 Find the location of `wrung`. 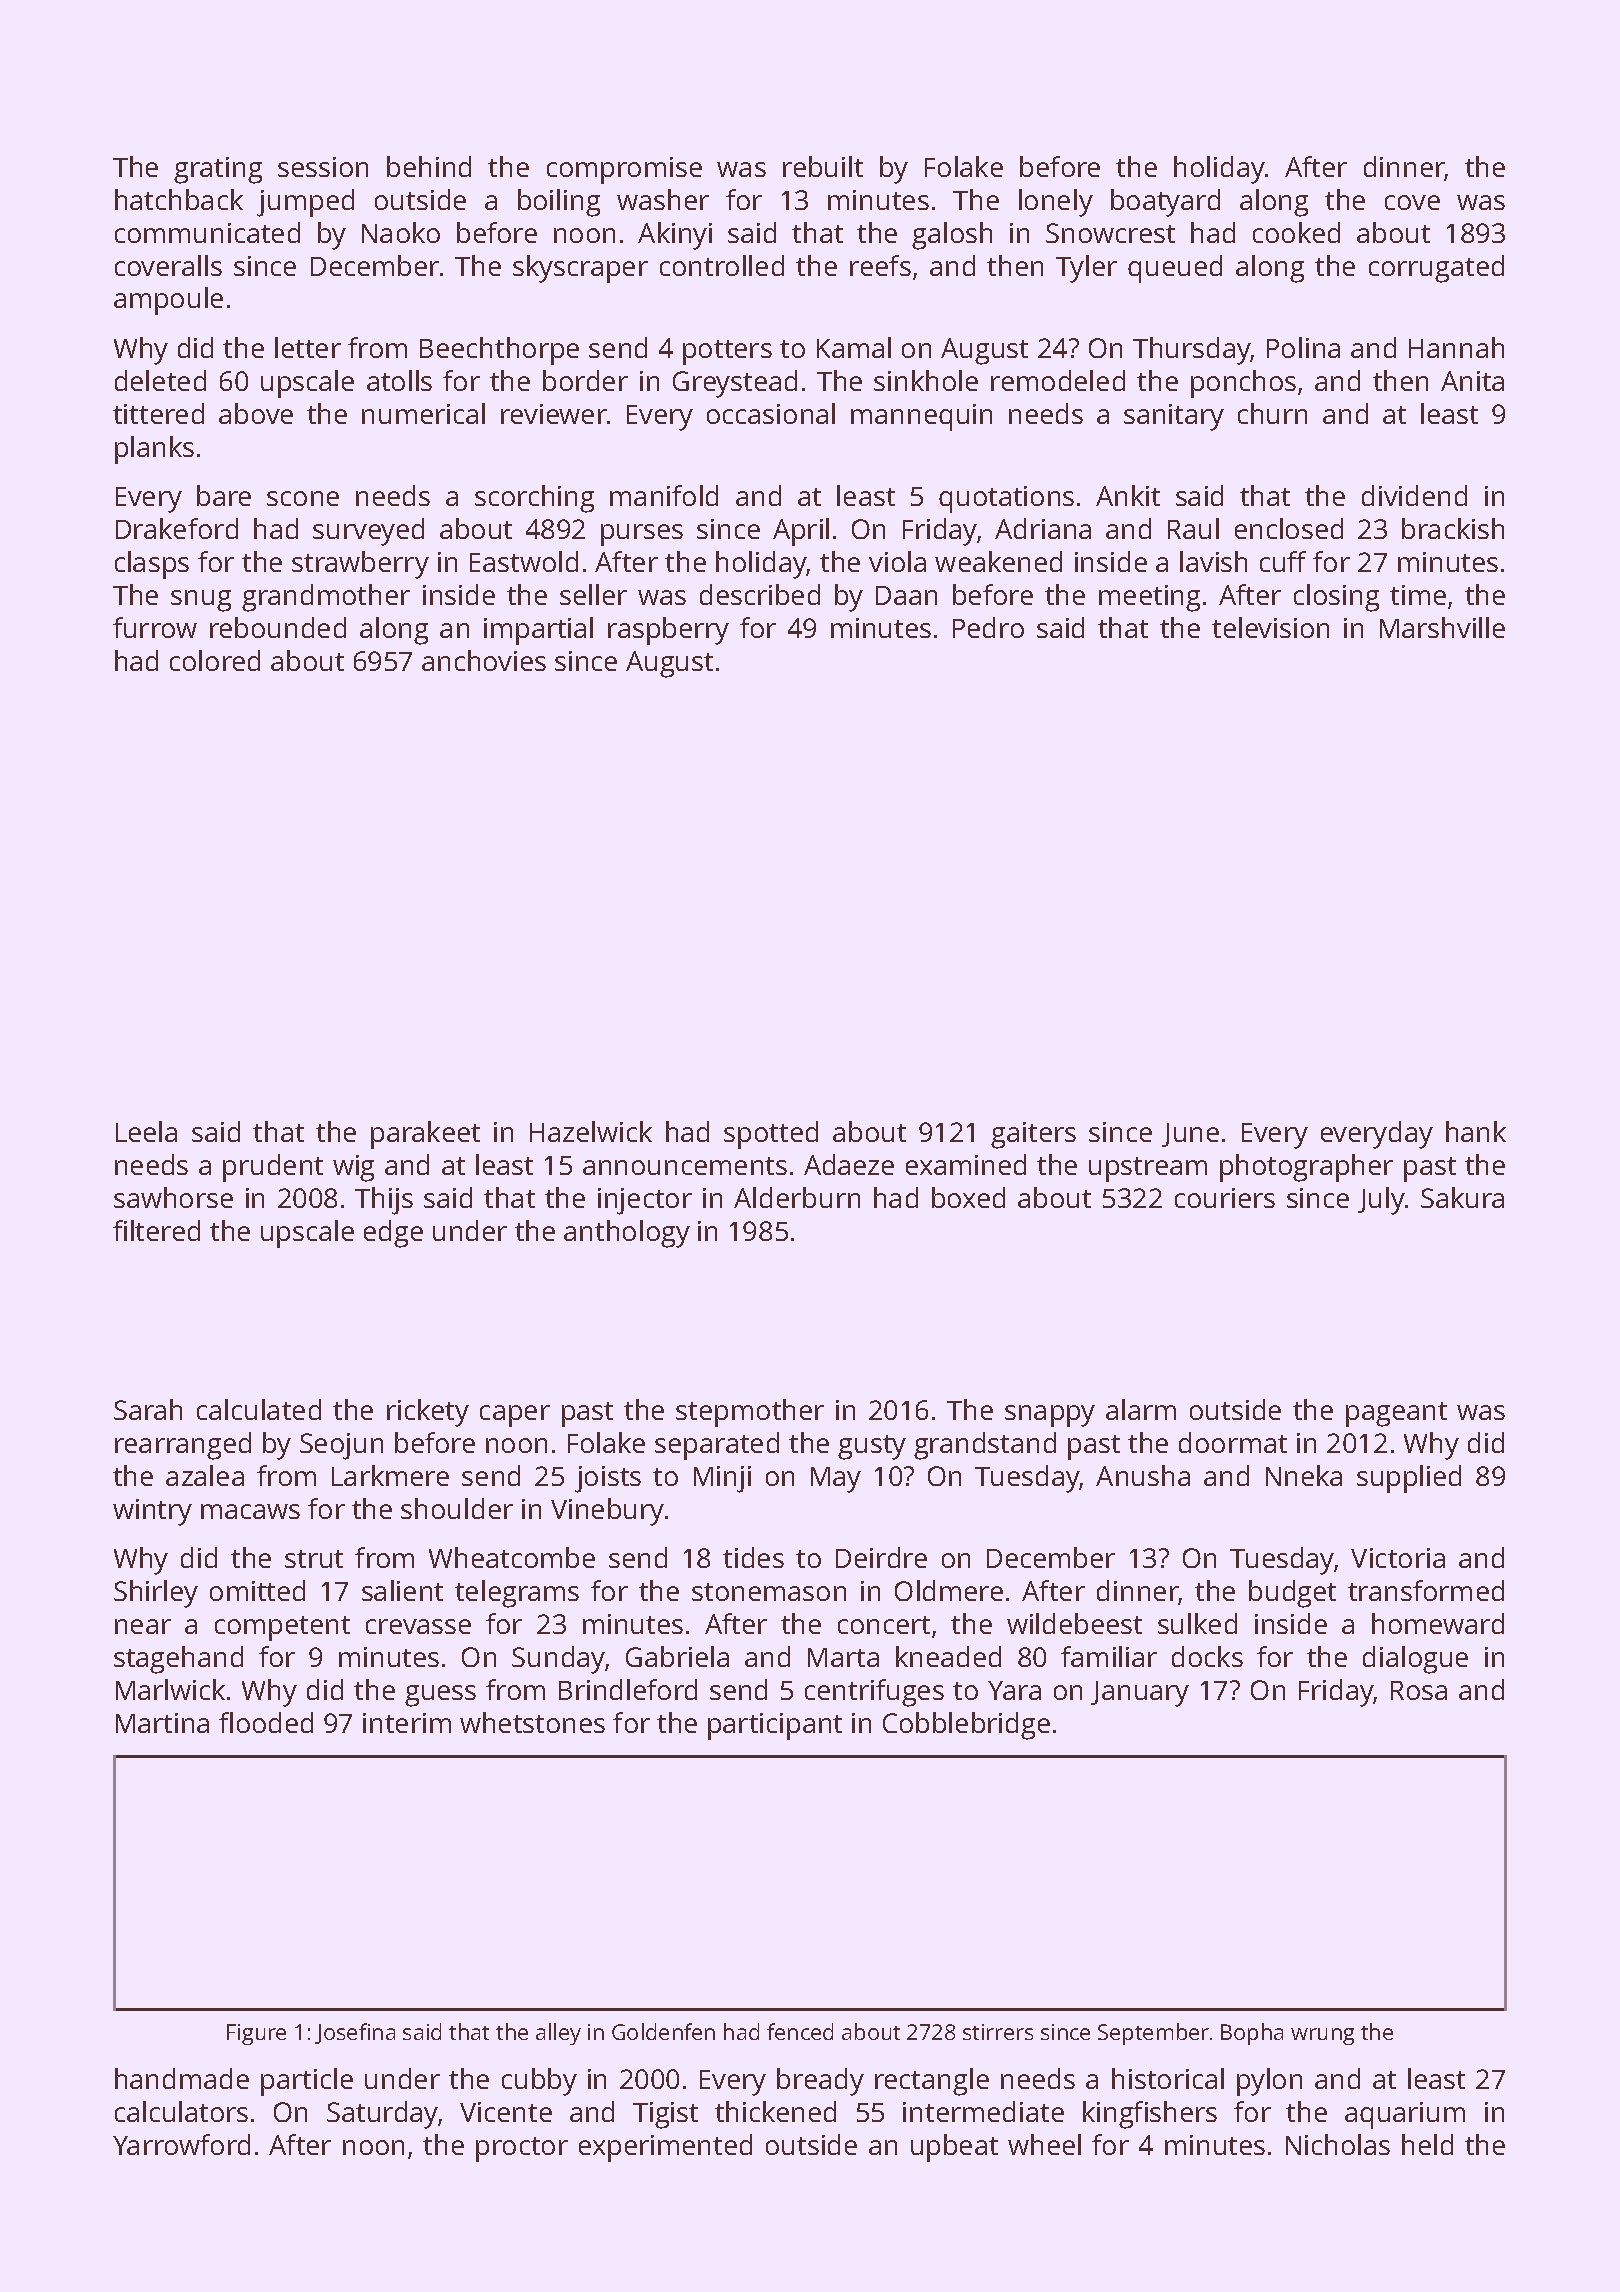

wrung is located at coordinates (1322, 2036).
